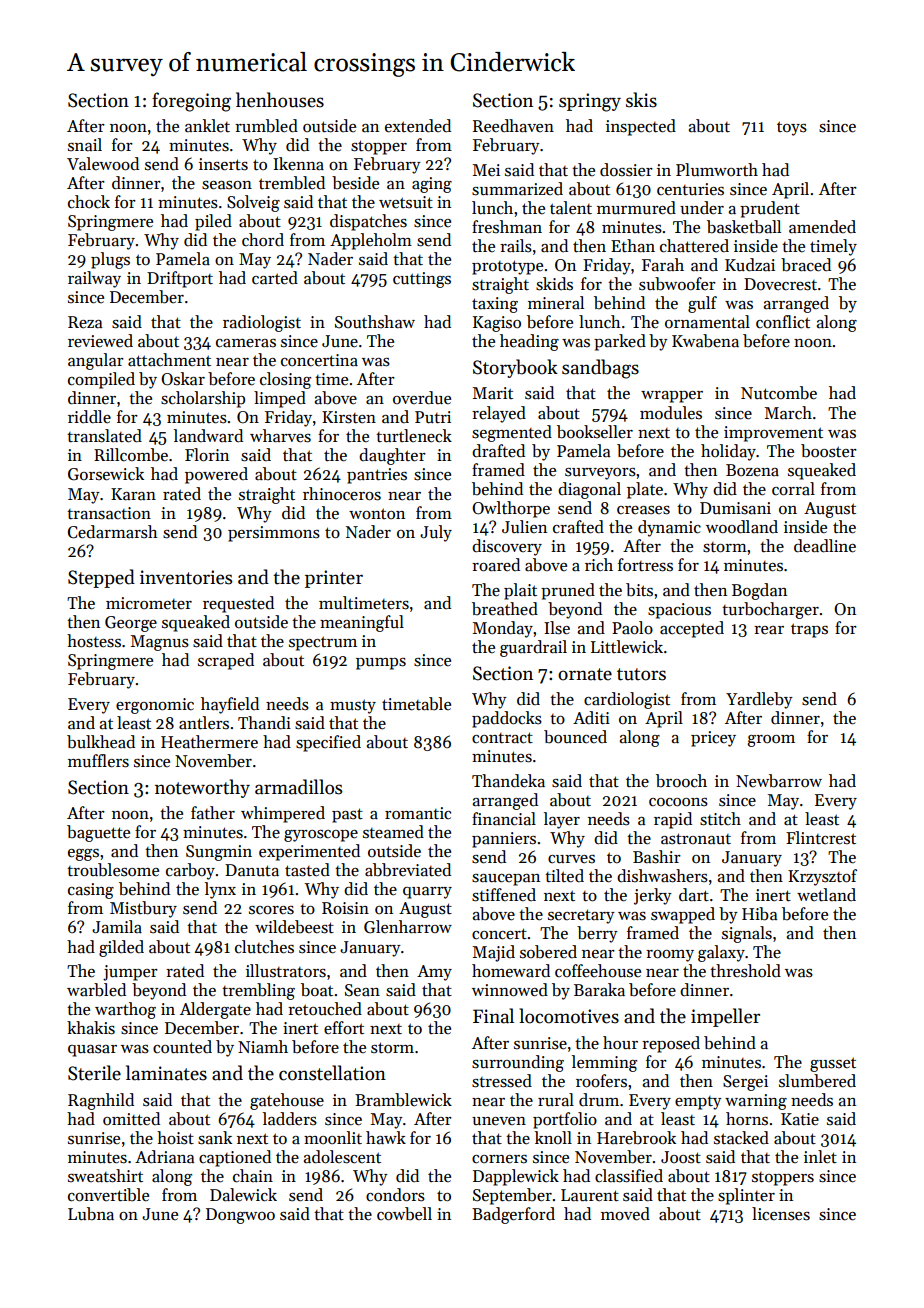 The image size is (924, 1308). I want to click on moved, so click(625, 1214).
